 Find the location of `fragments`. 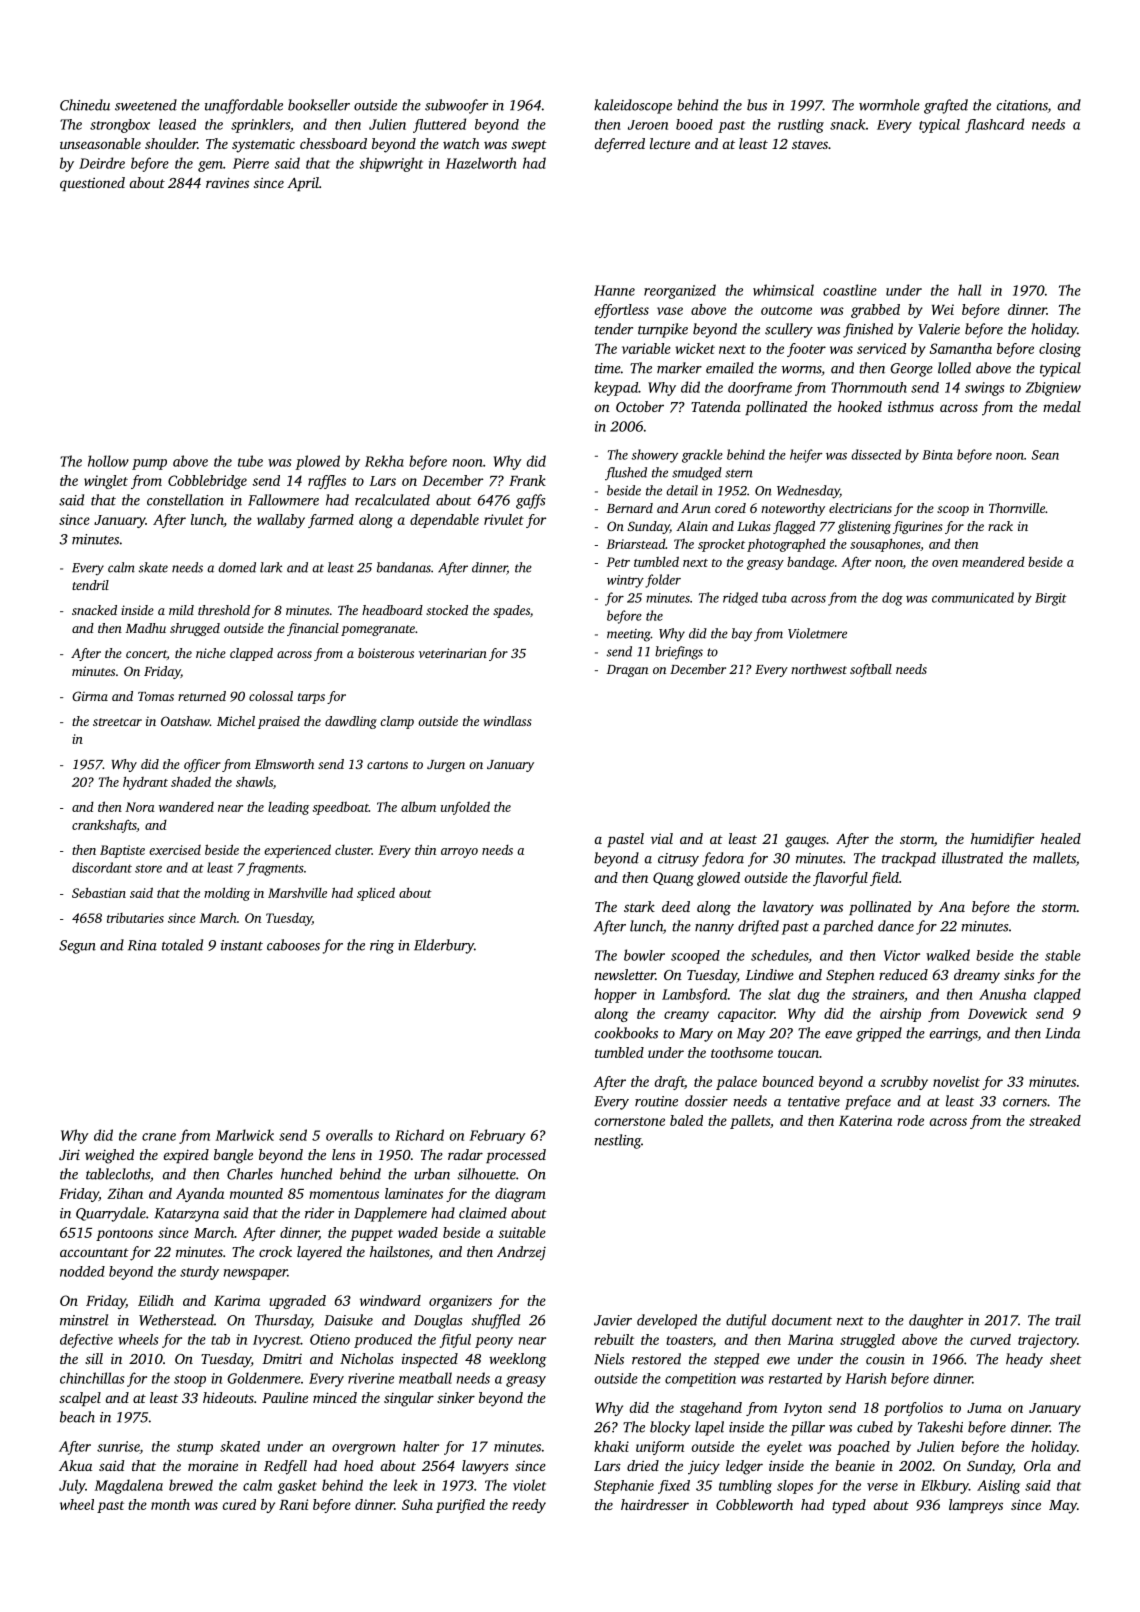

fragments is located at coordinates (275, 869).
